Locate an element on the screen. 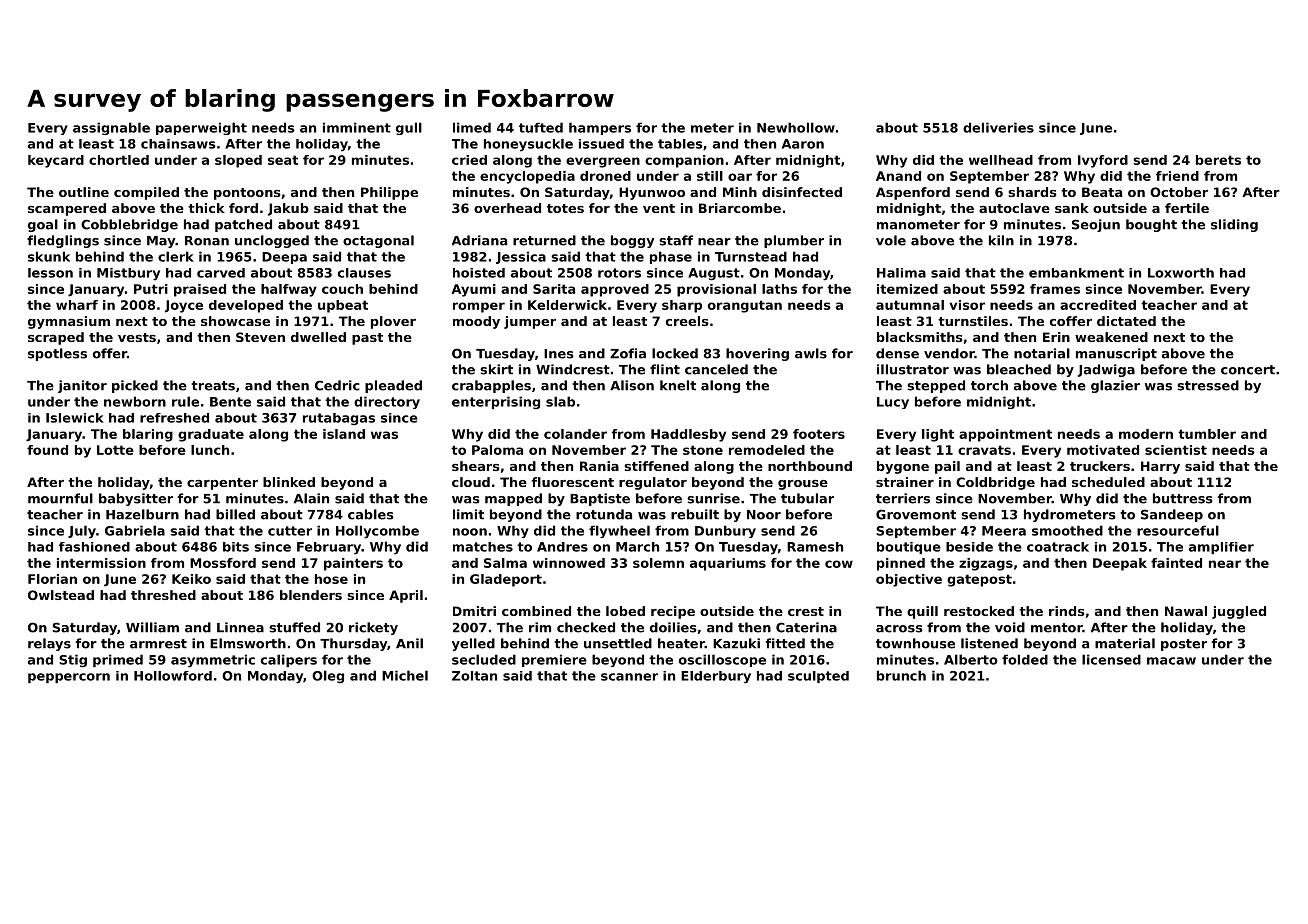  motivated is located at coordinates (1103, 450).
